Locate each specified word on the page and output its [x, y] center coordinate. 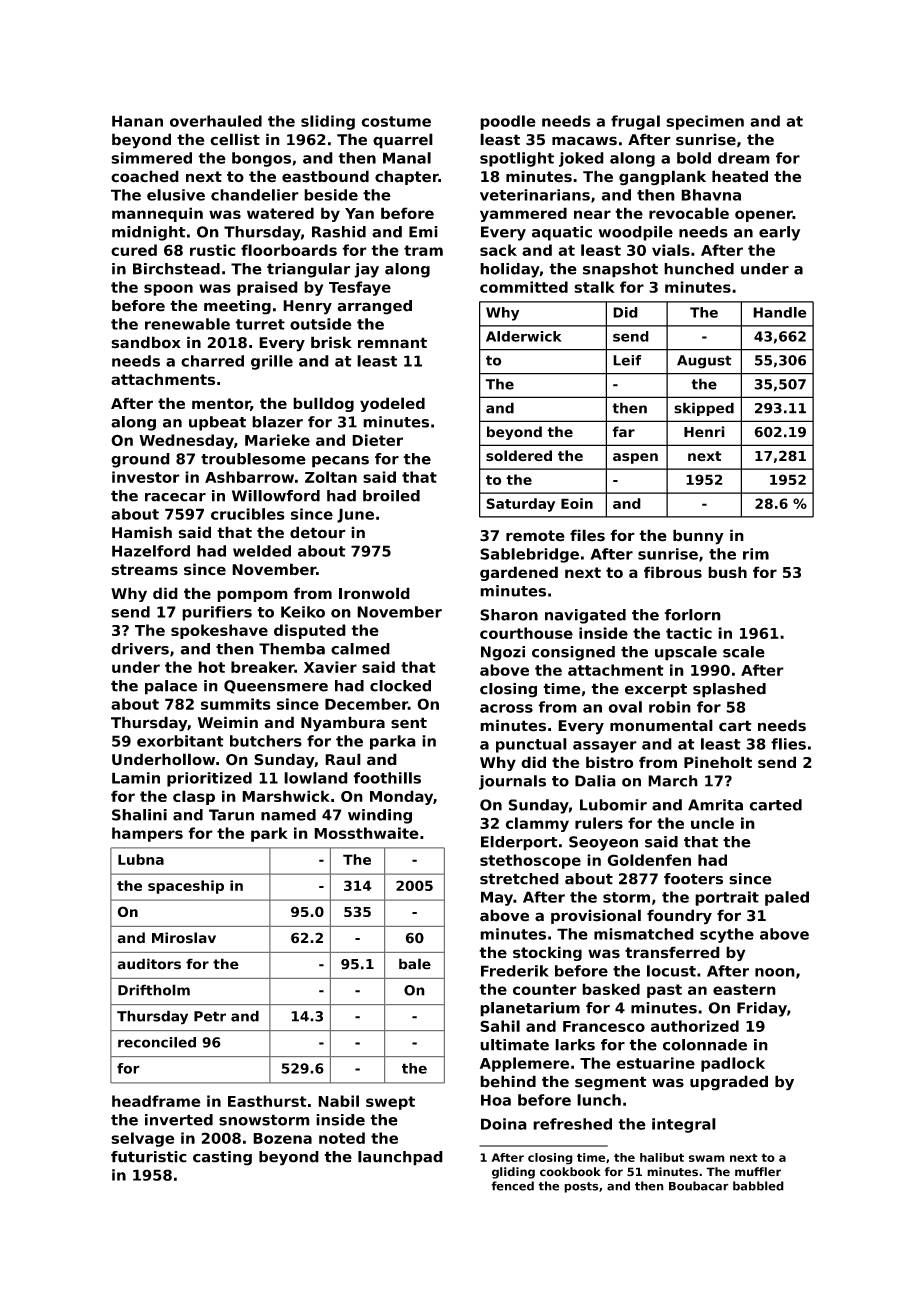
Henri [704, 432]
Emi [423, 232]
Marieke [277, 440]
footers [693, 879]
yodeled [392, 404]
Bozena [282, 1138]
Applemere [524, 1064]
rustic [213, 250]
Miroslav [184, 938]
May [497, 898]
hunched [699, 269]
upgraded [729, 1083]
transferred [672, 952]
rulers [599, 823]
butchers [266, 741]
